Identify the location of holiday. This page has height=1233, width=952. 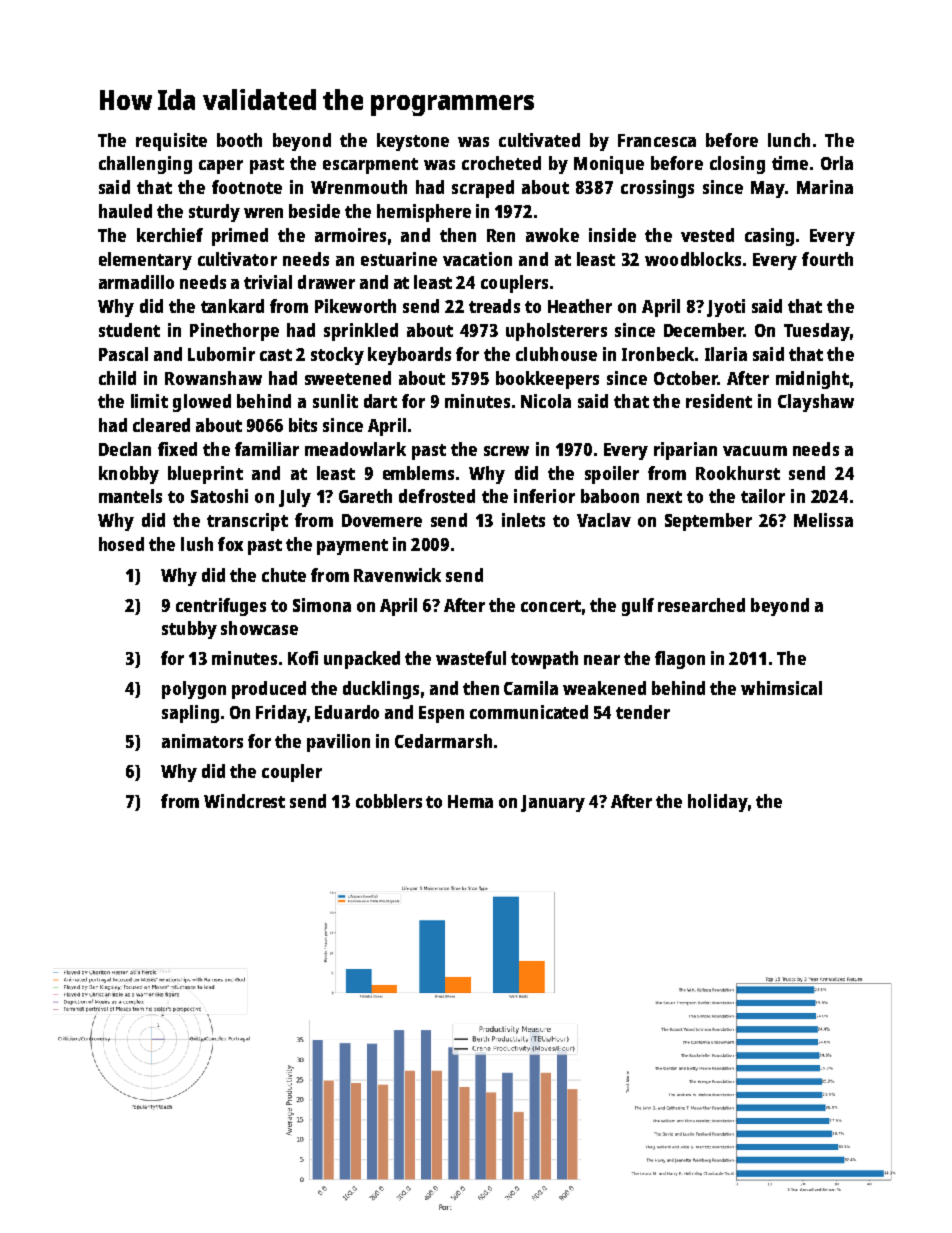
(717, 803).
